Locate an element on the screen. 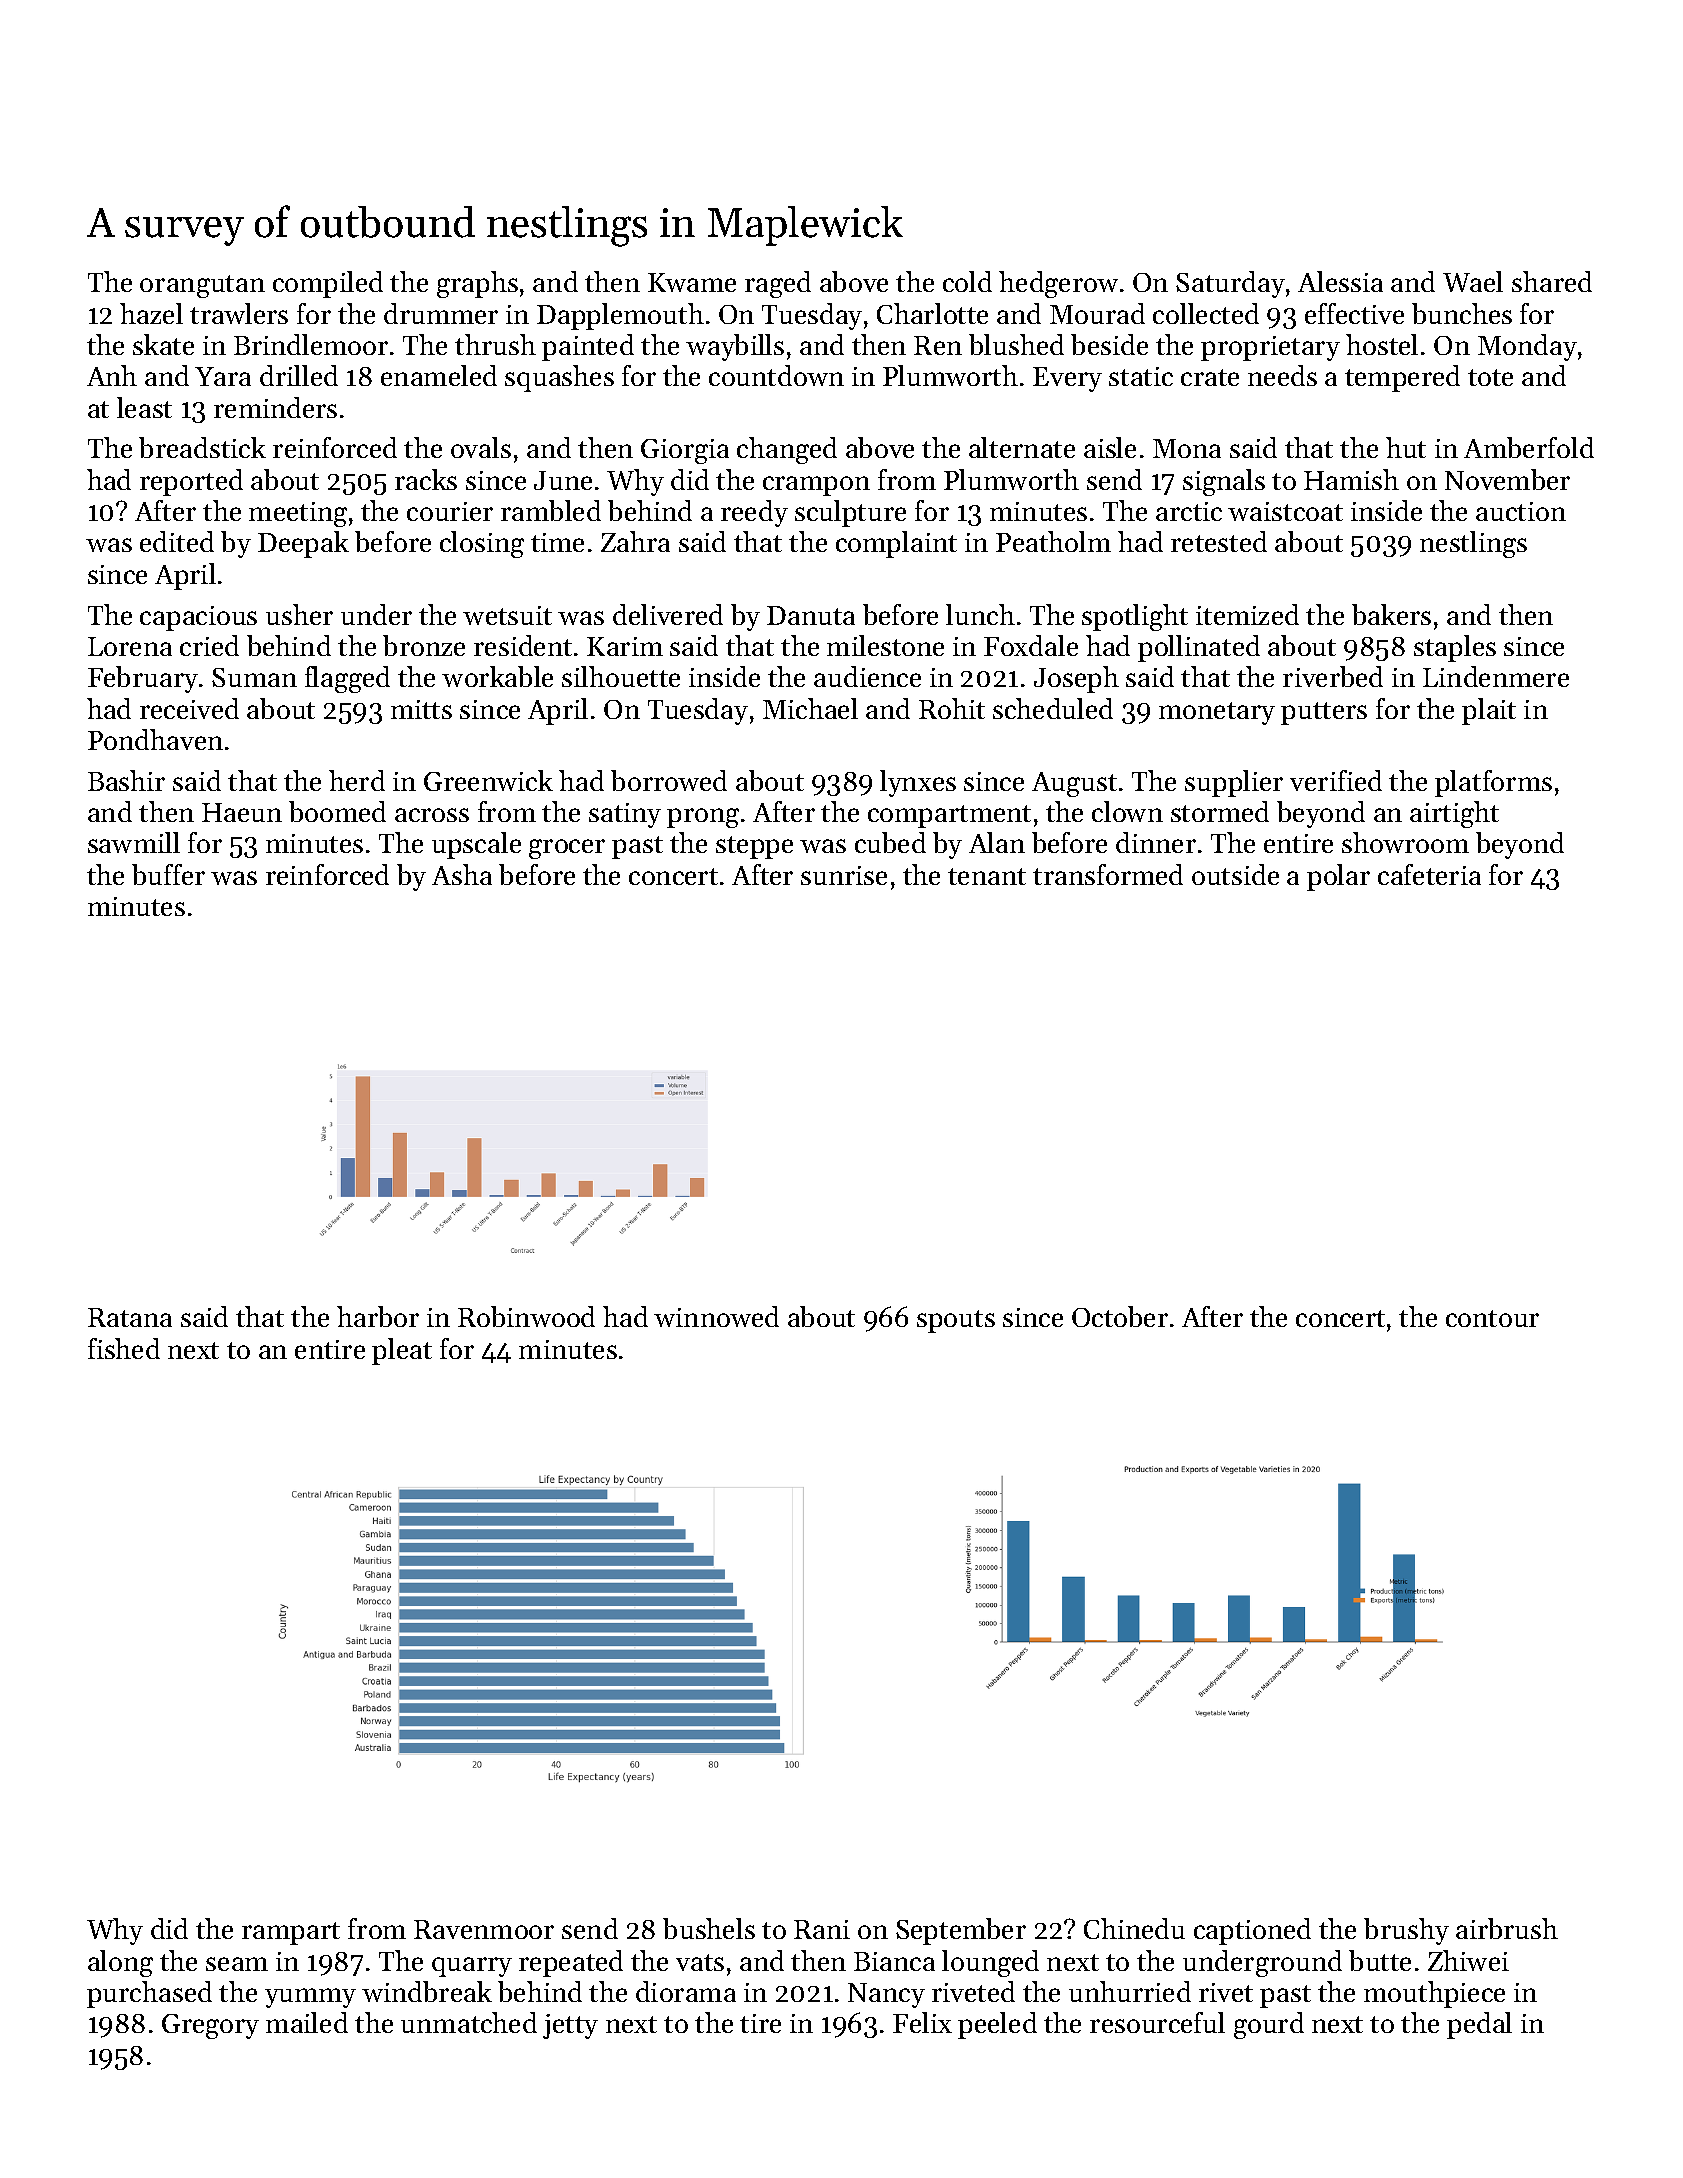  cafeteria is located at coordinates (1429, 874).
